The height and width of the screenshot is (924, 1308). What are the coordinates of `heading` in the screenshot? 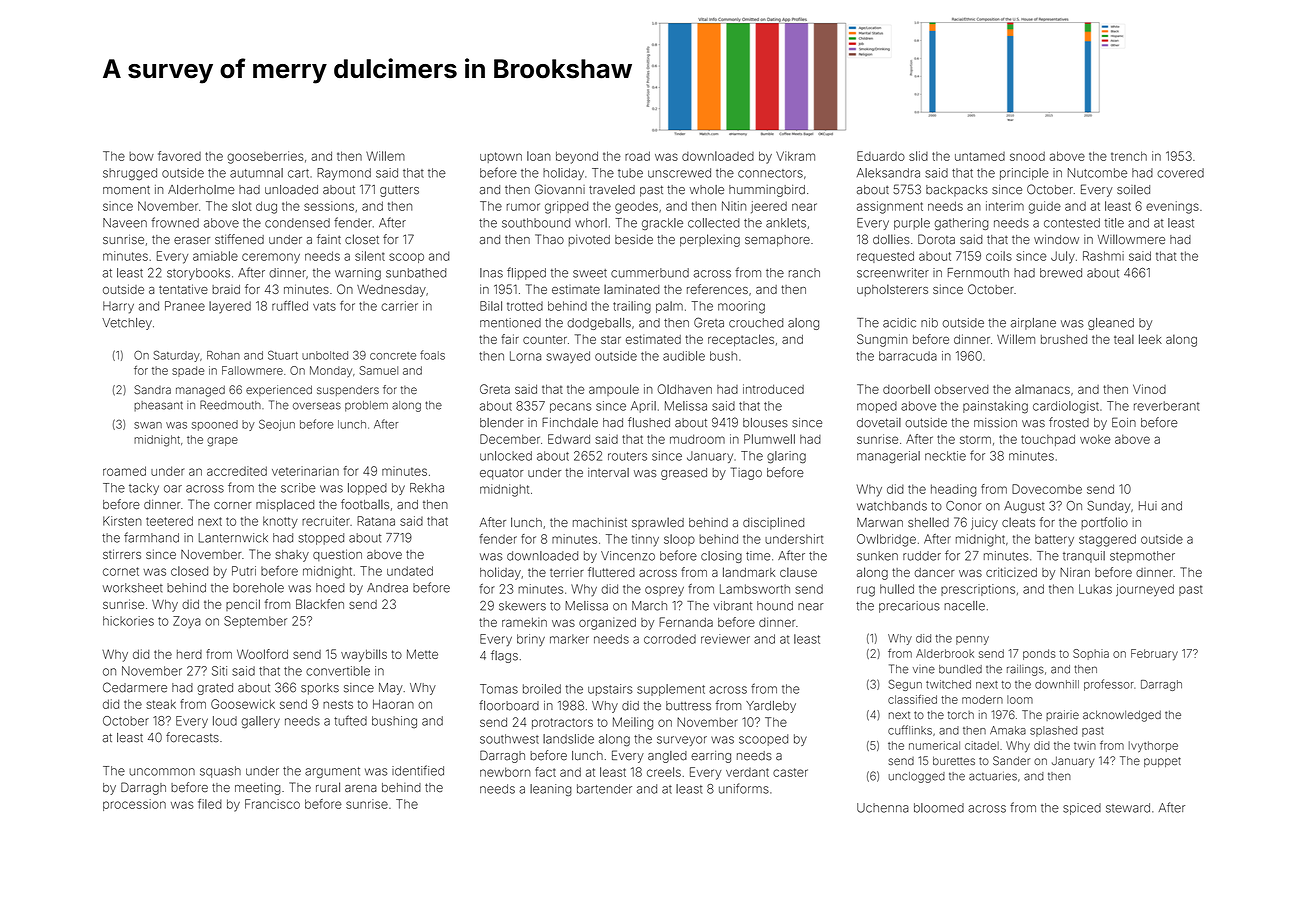 It's located at (953, 490).
